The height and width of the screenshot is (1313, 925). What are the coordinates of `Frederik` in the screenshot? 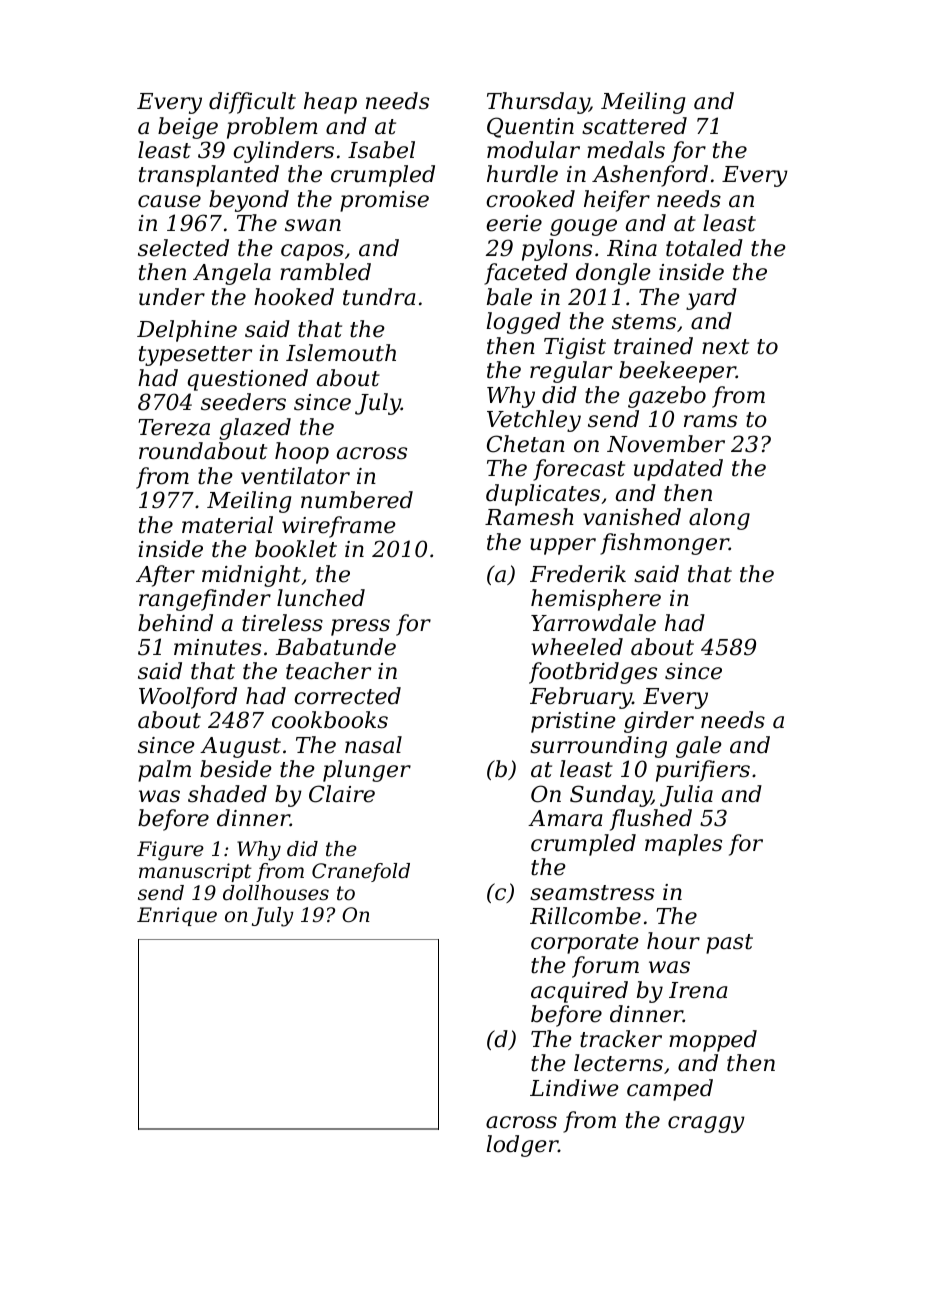 It's located at (578, 574).
